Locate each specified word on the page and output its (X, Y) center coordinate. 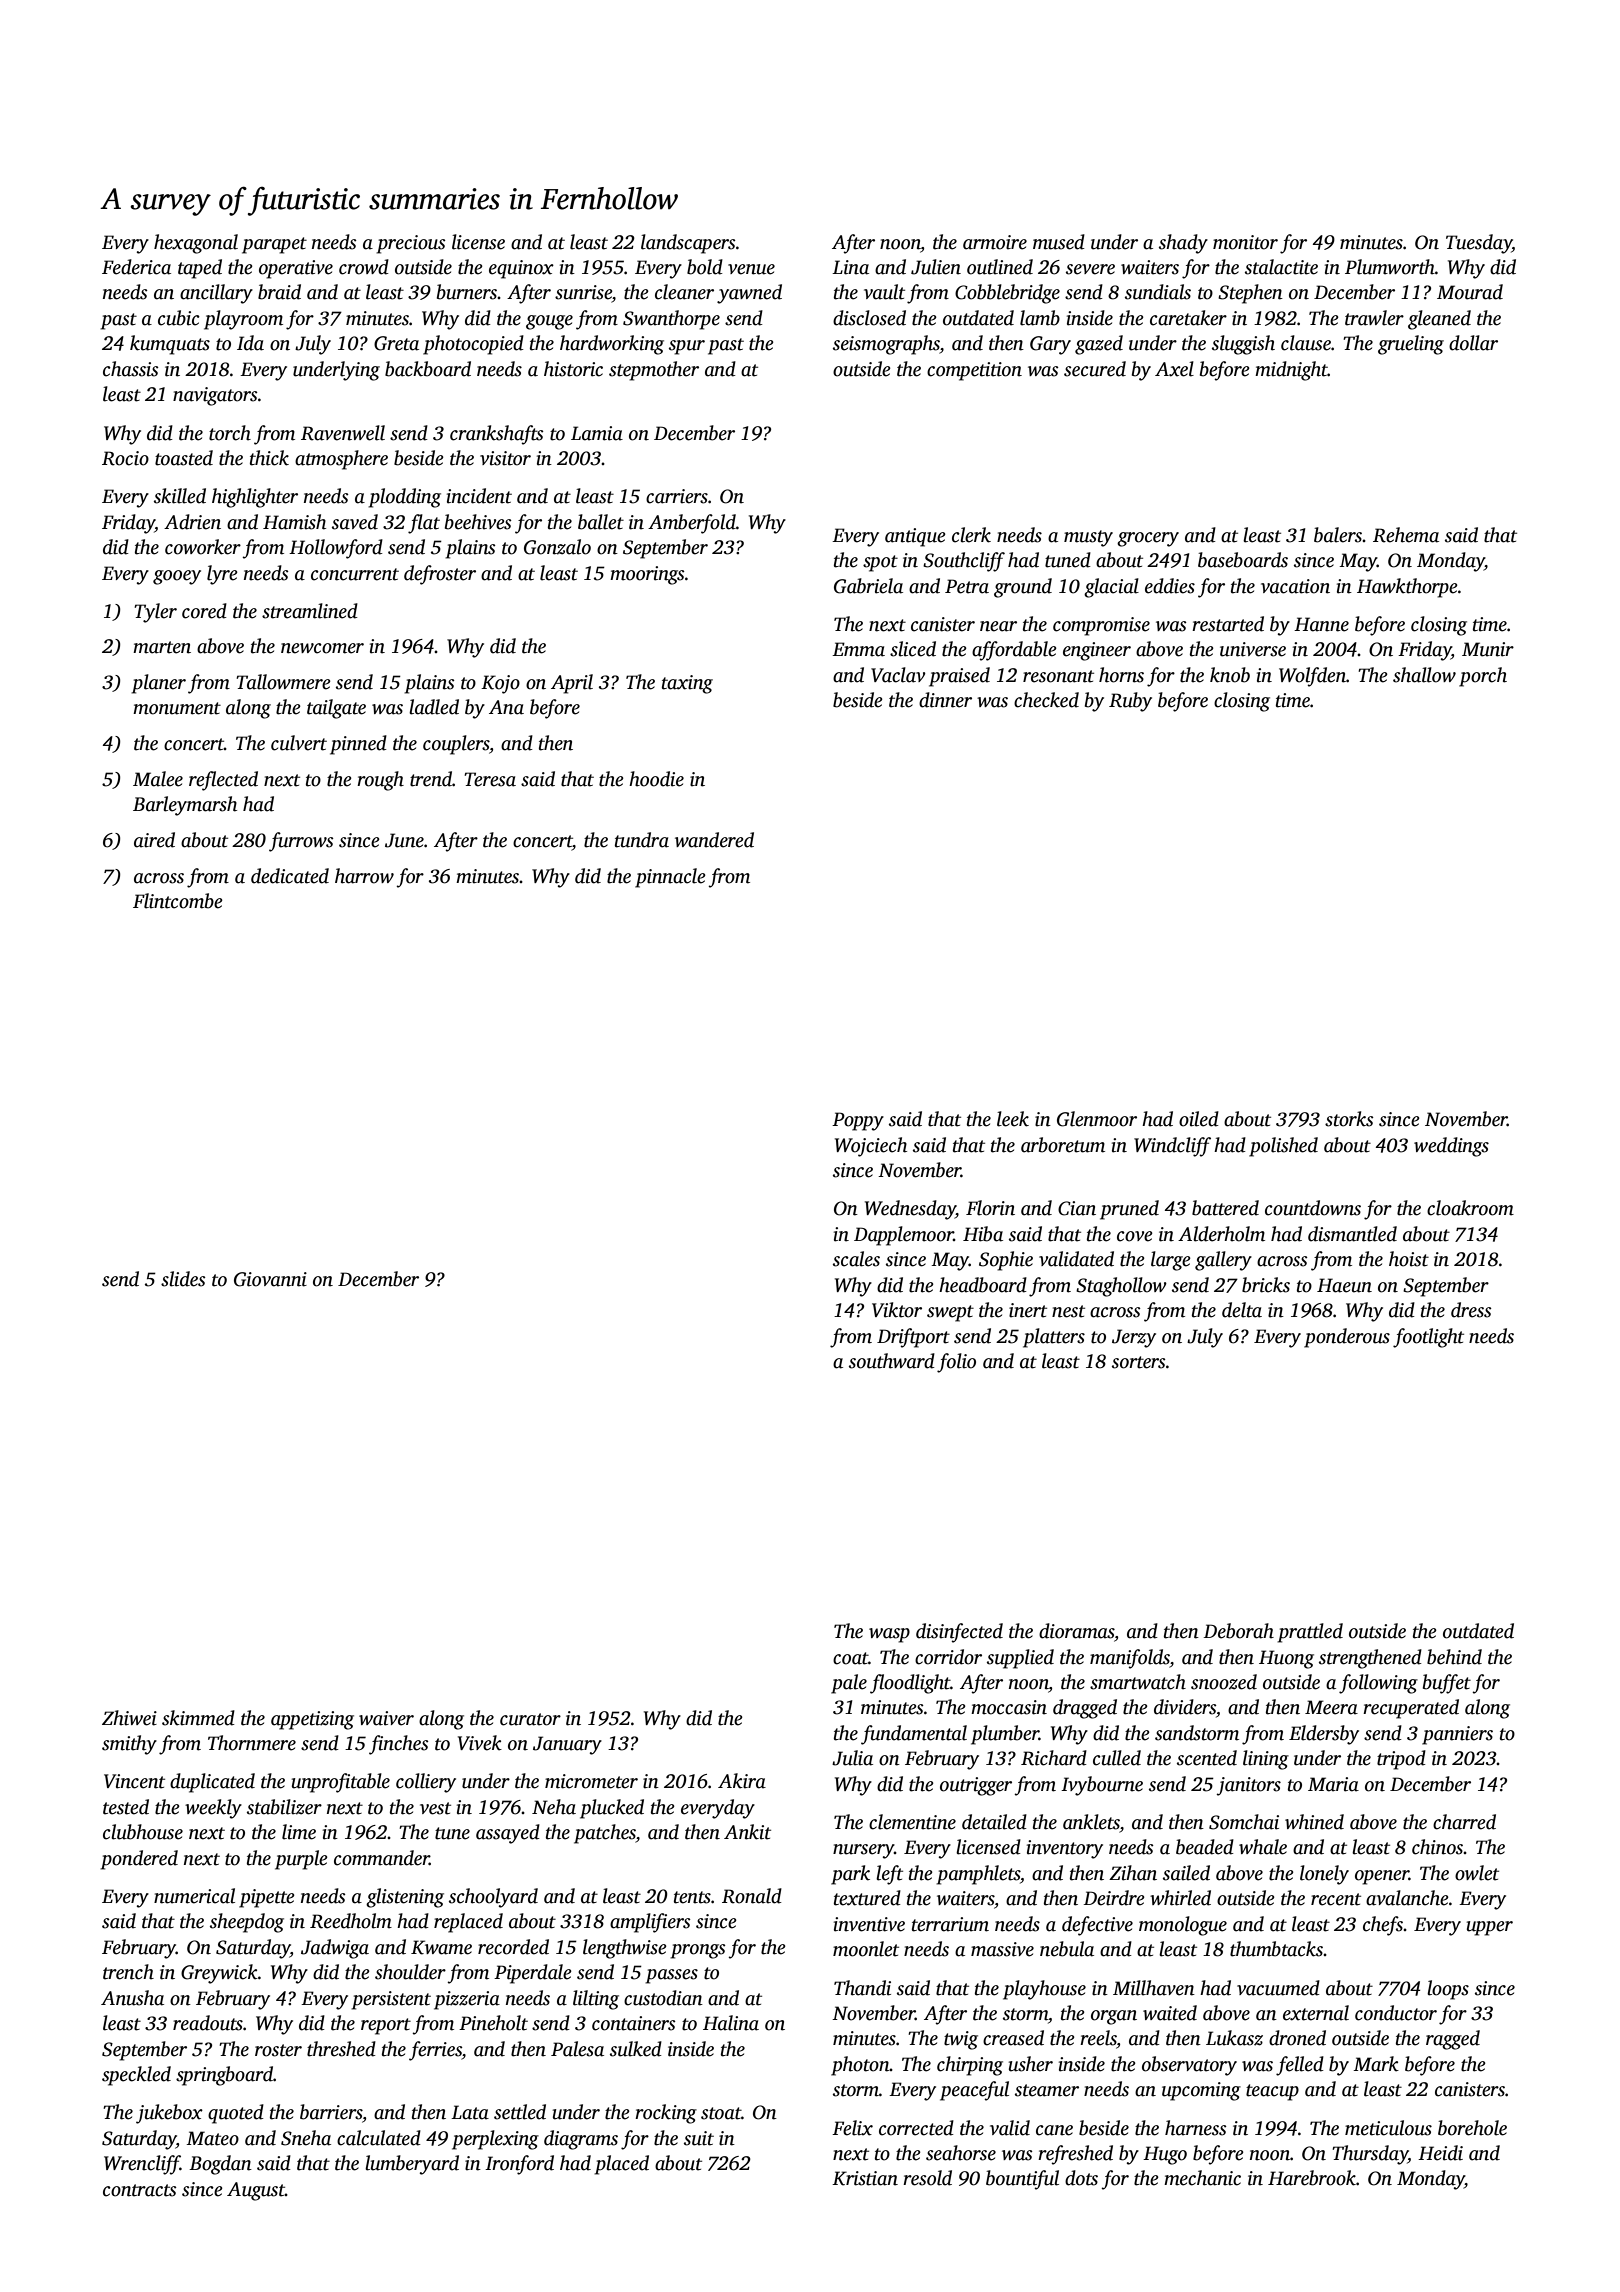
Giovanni (270, 1279)
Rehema (1406, 535)
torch (230, 433)
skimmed (198, 1718)
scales (856, 1259)
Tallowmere (283, 682)
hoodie (656, 779)
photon (860, 2066)
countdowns (1313, 1208)
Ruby (1130, 702)
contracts (140, 2190)
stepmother (654, 371)
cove (1135, 1236)
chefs (1383, 1926)
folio (956, 1363)
